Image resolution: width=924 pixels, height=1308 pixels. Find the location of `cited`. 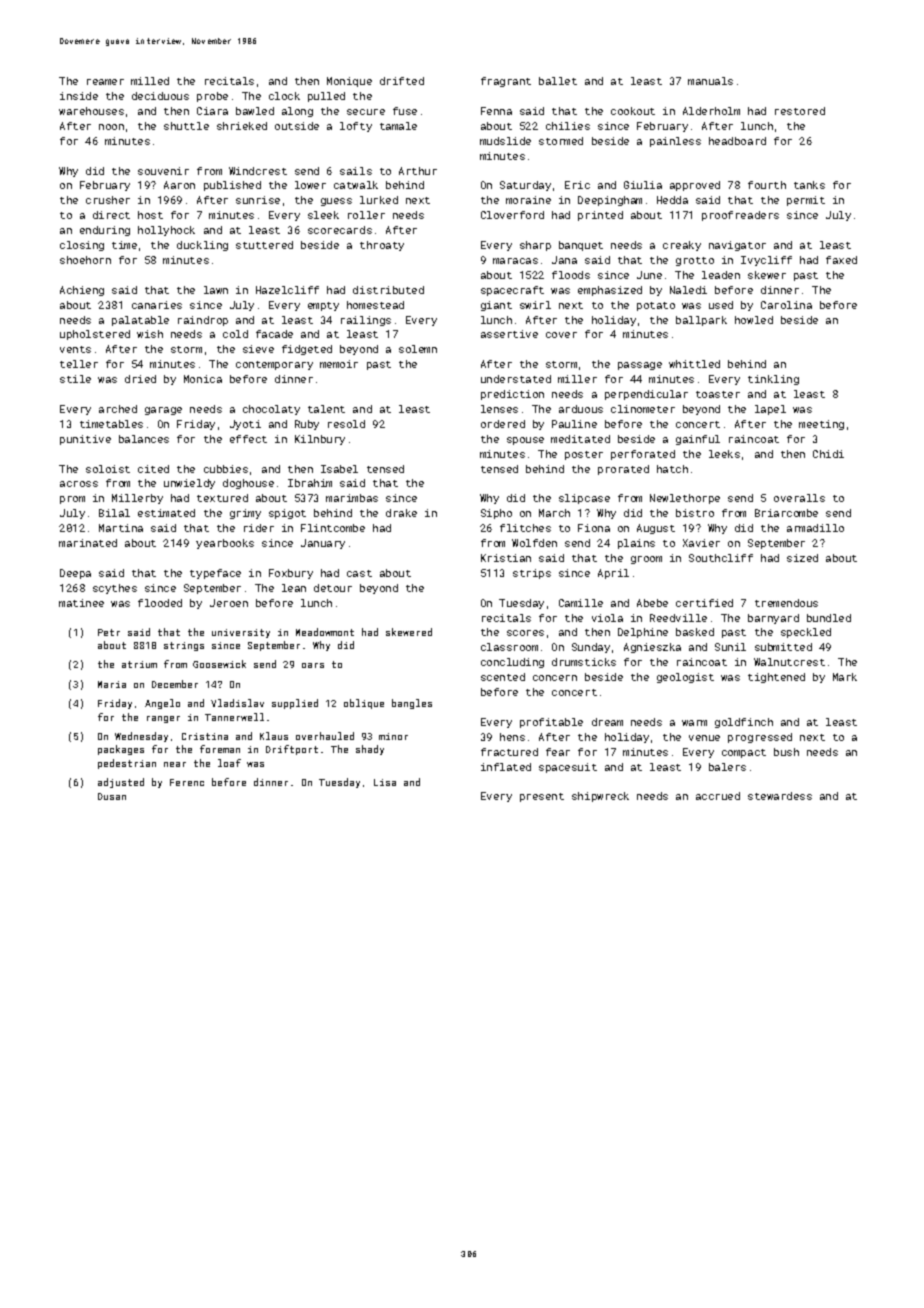

cited is located at coordinates (153, 469).
